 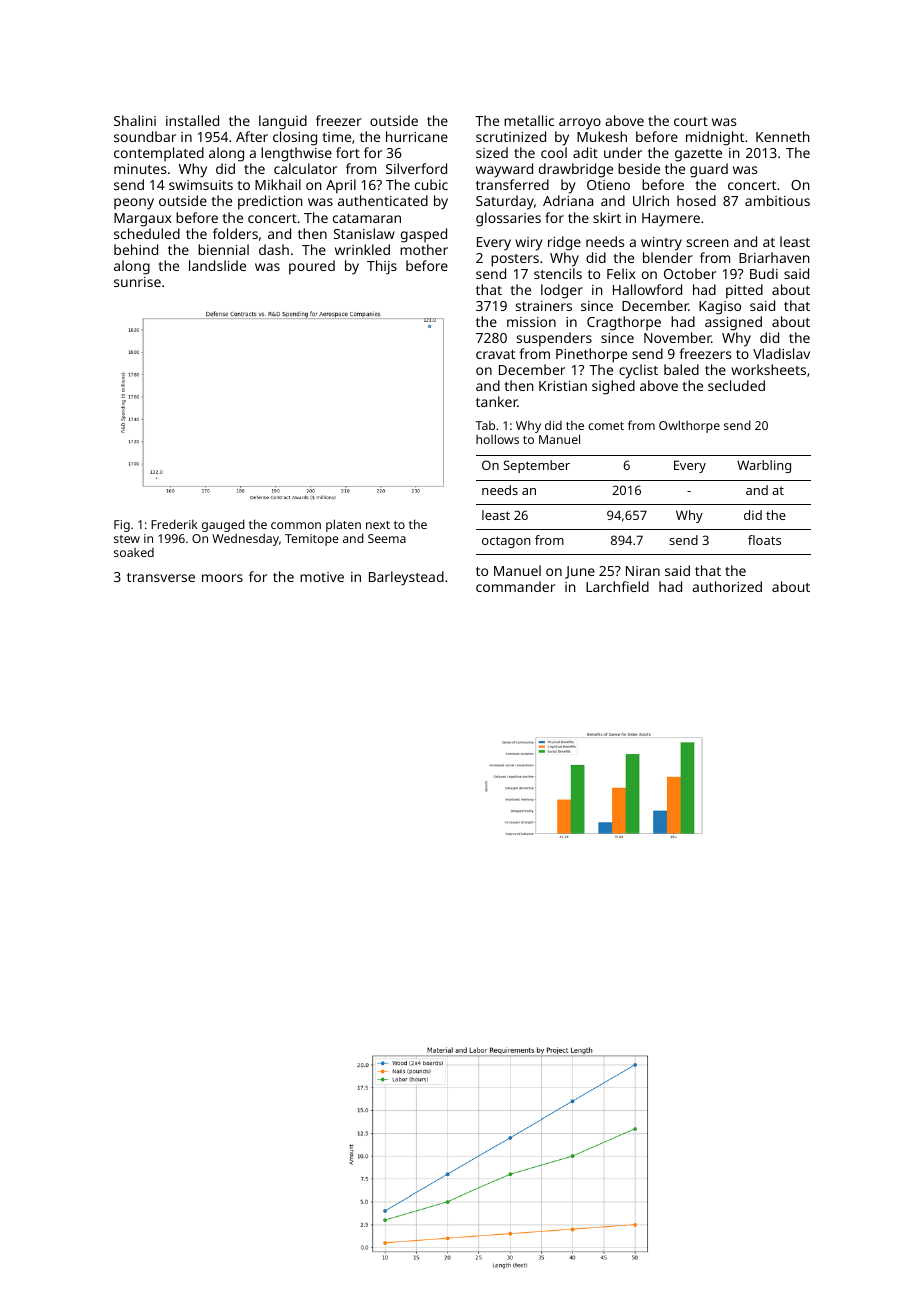 What do you see at coordinates (252, 136) in the page?
I see `After` at bounding box center [252, 136].
